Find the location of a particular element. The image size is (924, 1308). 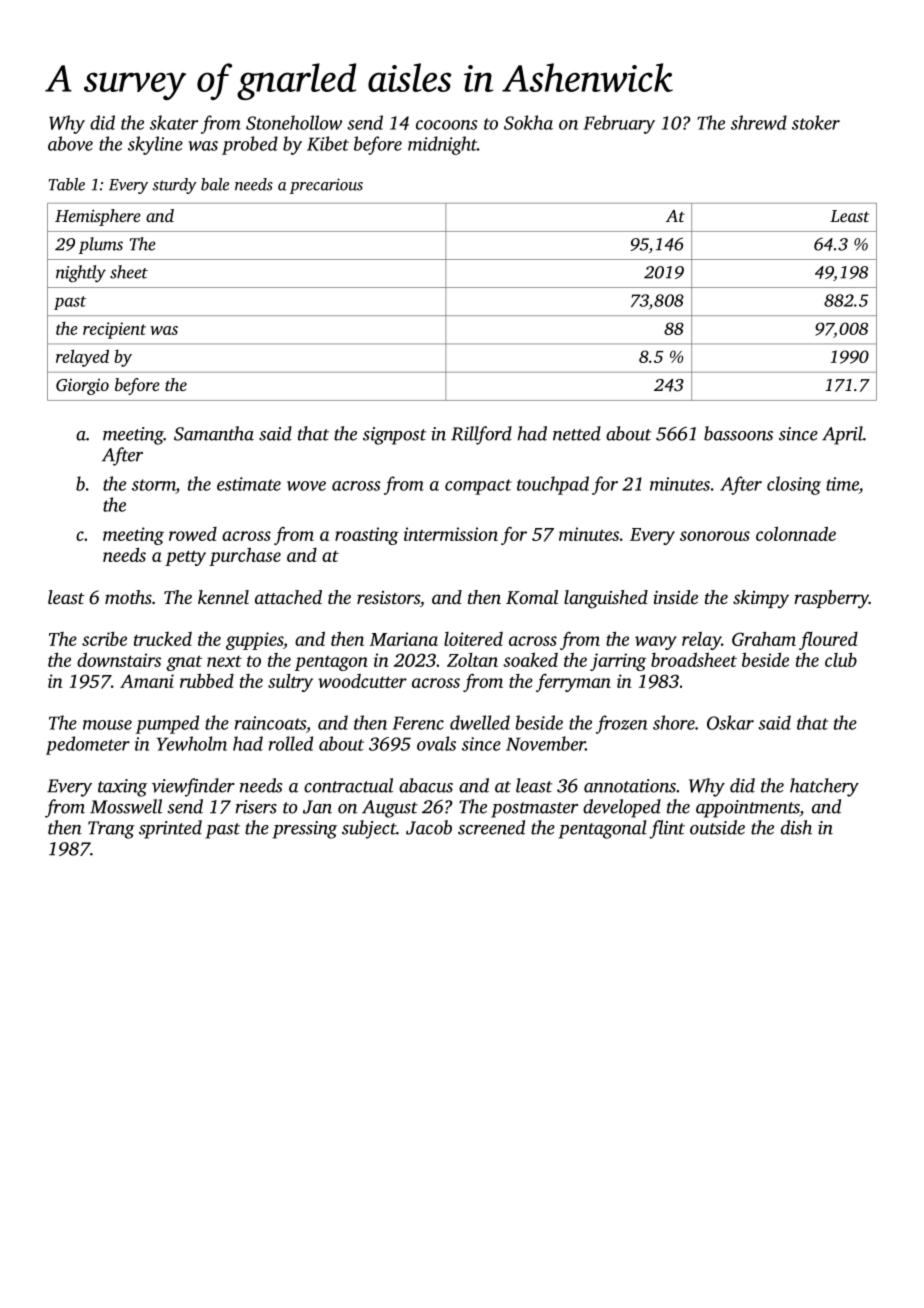

signpost is located at coordinates (394, 436).
